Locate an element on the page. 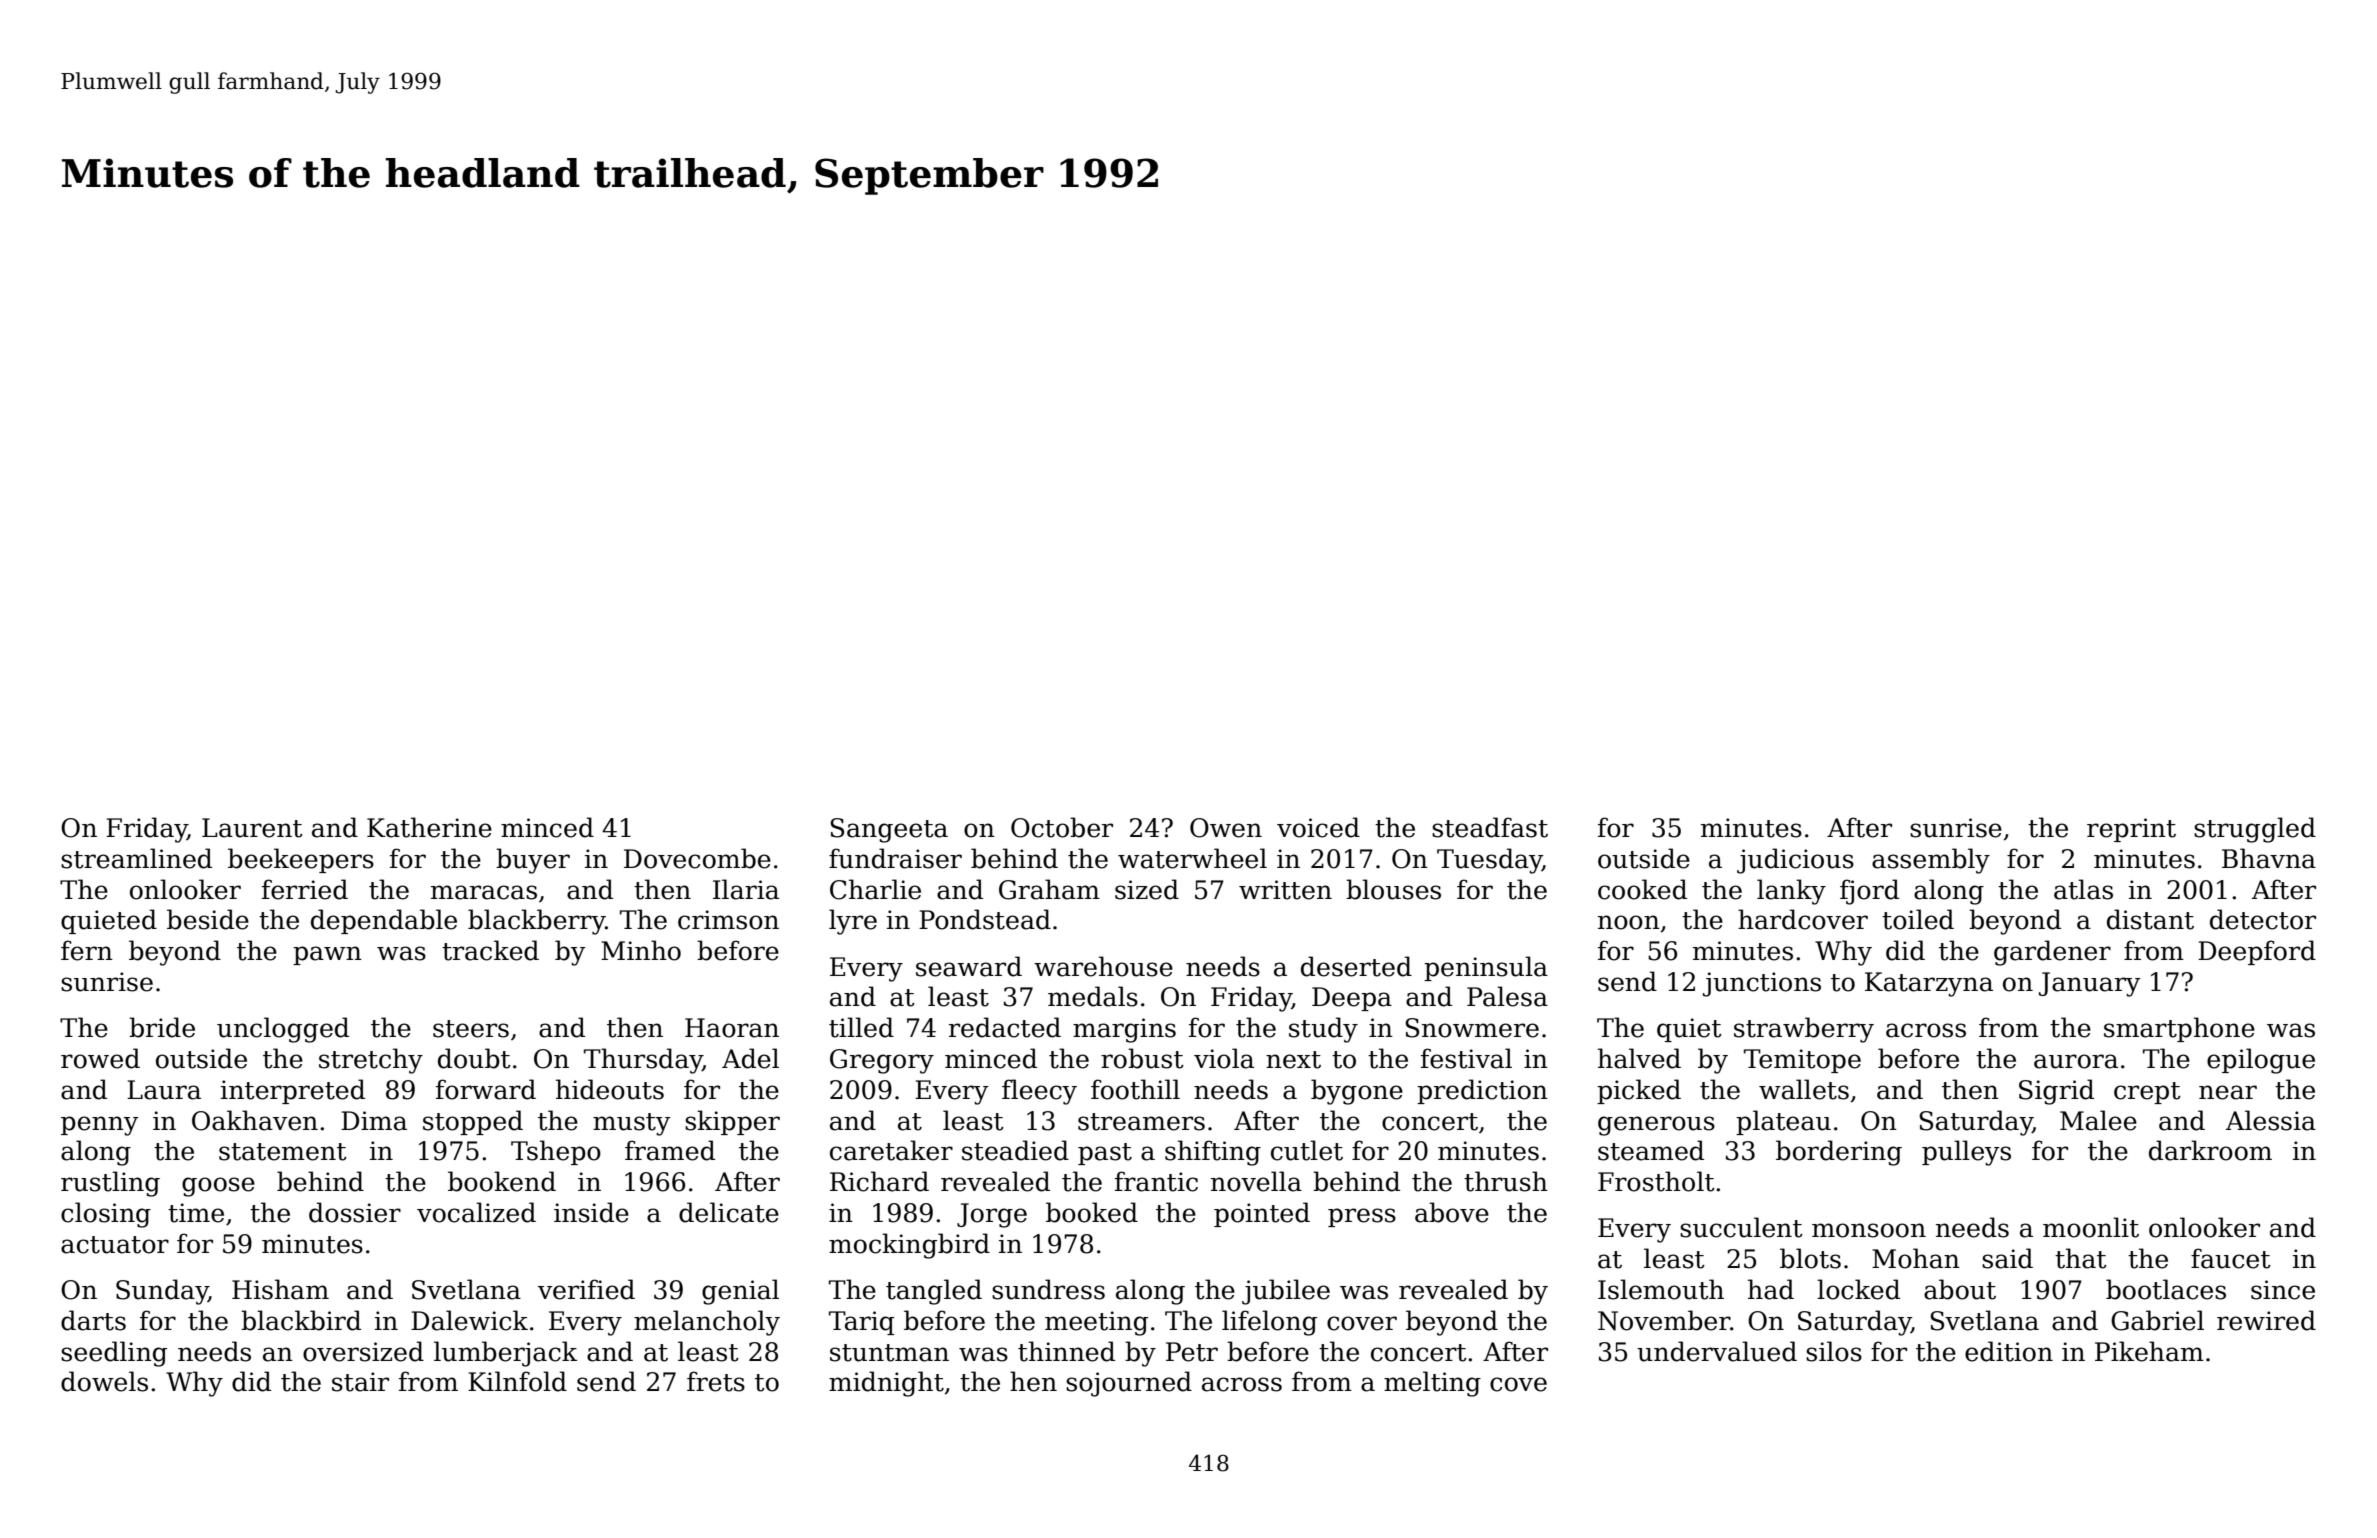  junctions is located at coordinates (1762, 984).
